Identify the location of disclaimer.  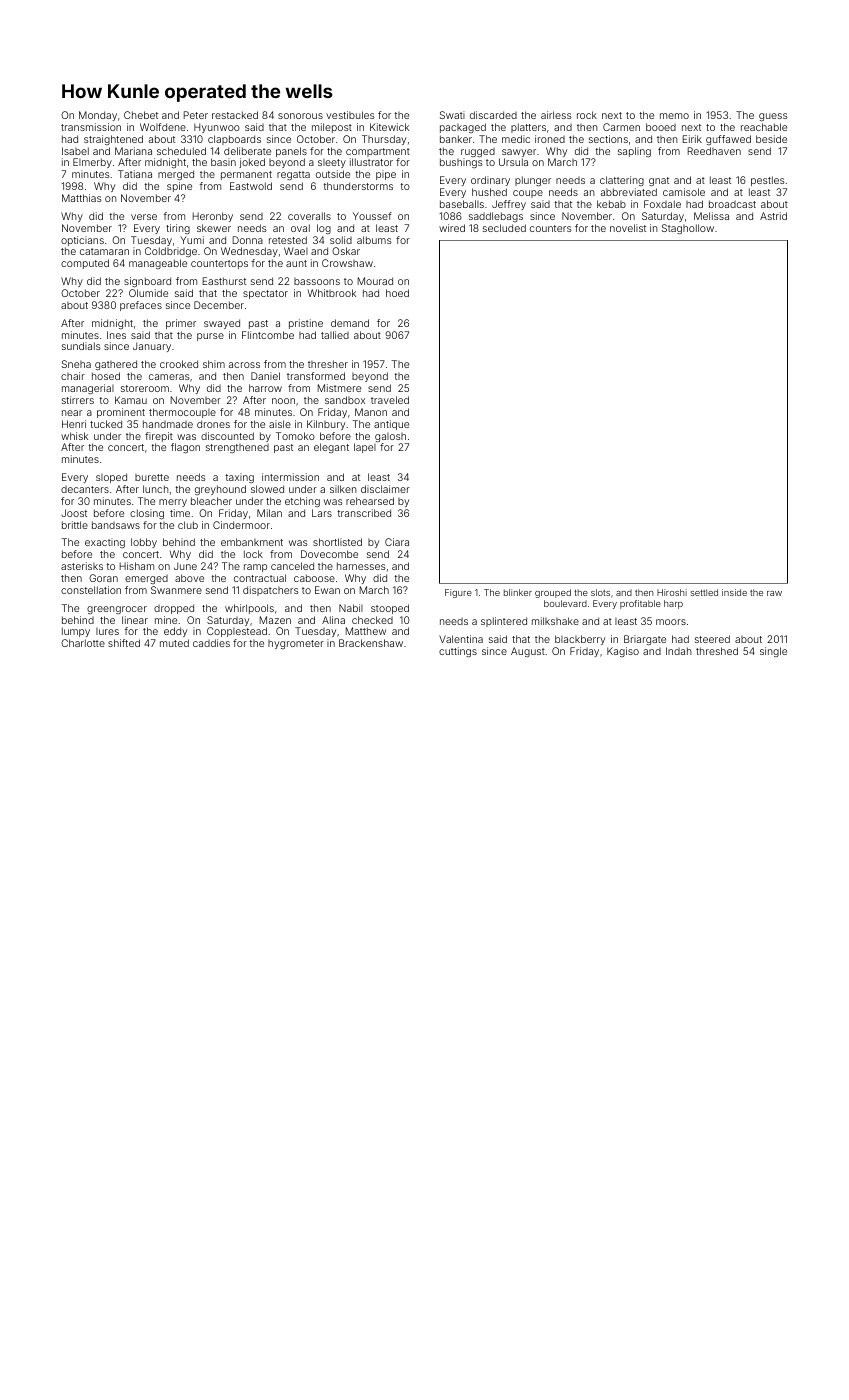
(385, 489).
